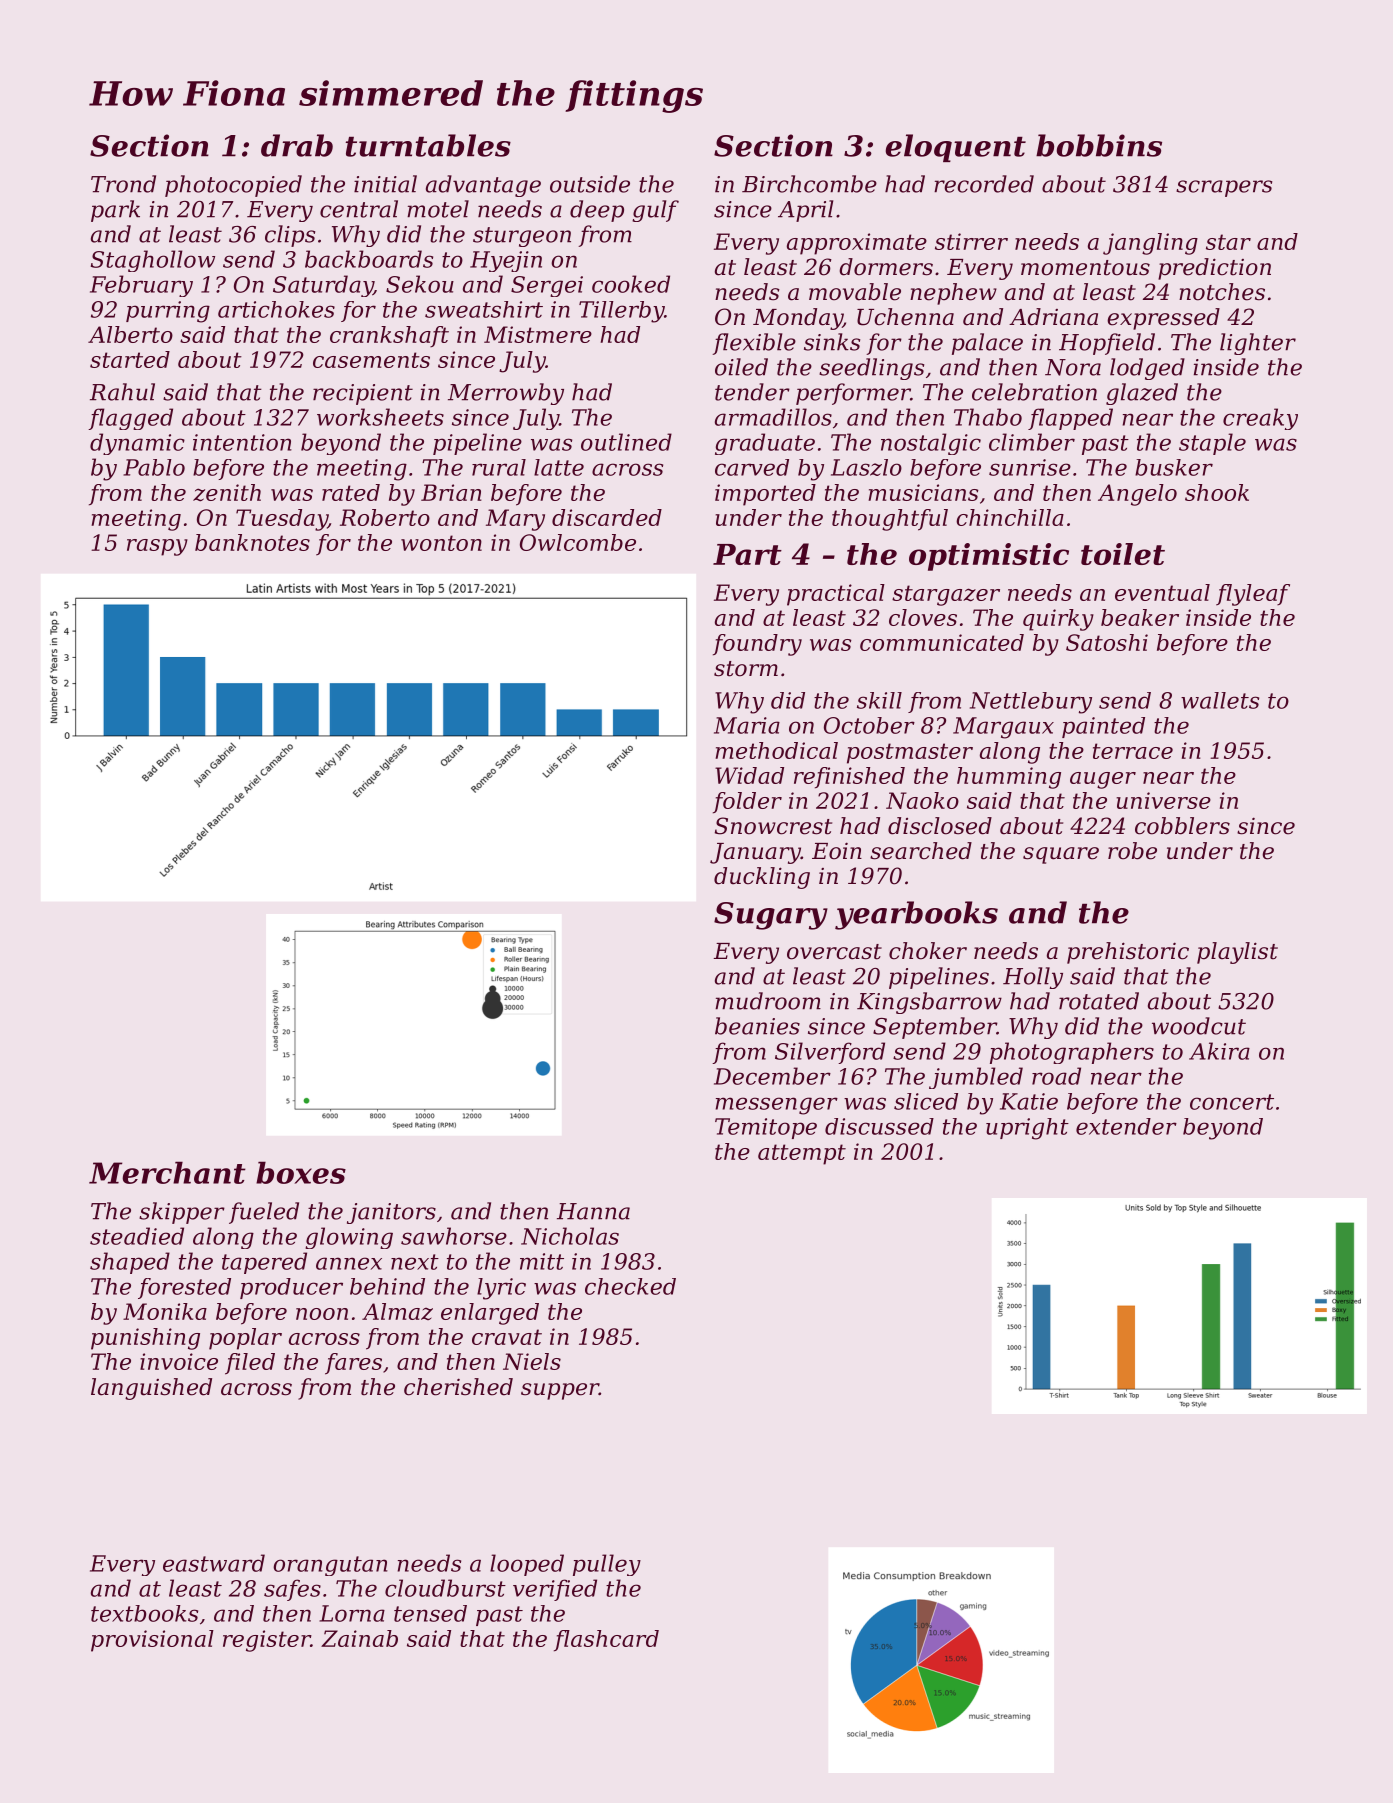 The image size is (1393, 1803). I want to click on flexible, so click(754, 344).
